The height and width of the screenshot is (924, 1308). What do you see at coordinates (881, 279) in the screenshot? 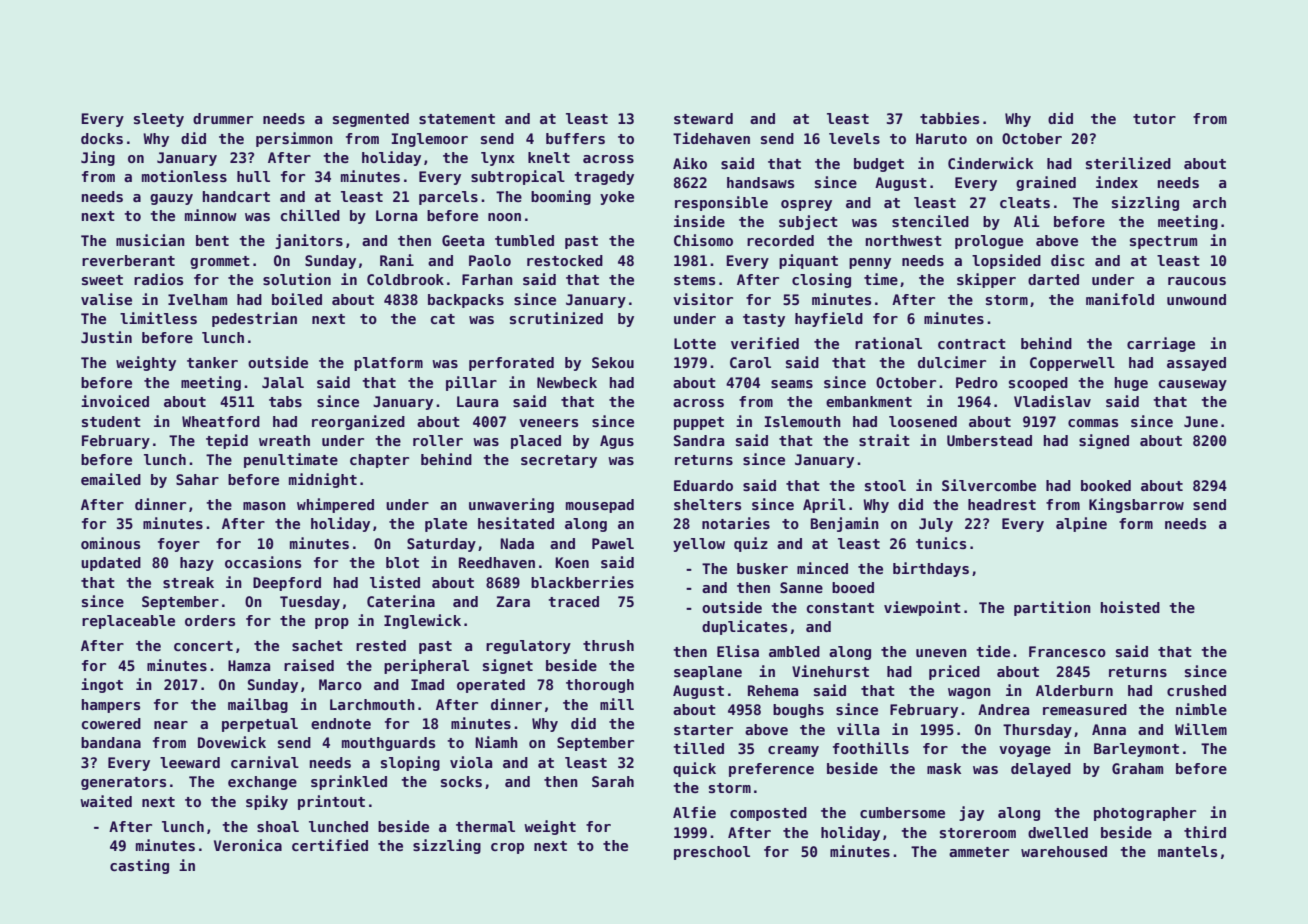
I see `time` at bounding box center [881, 279].
